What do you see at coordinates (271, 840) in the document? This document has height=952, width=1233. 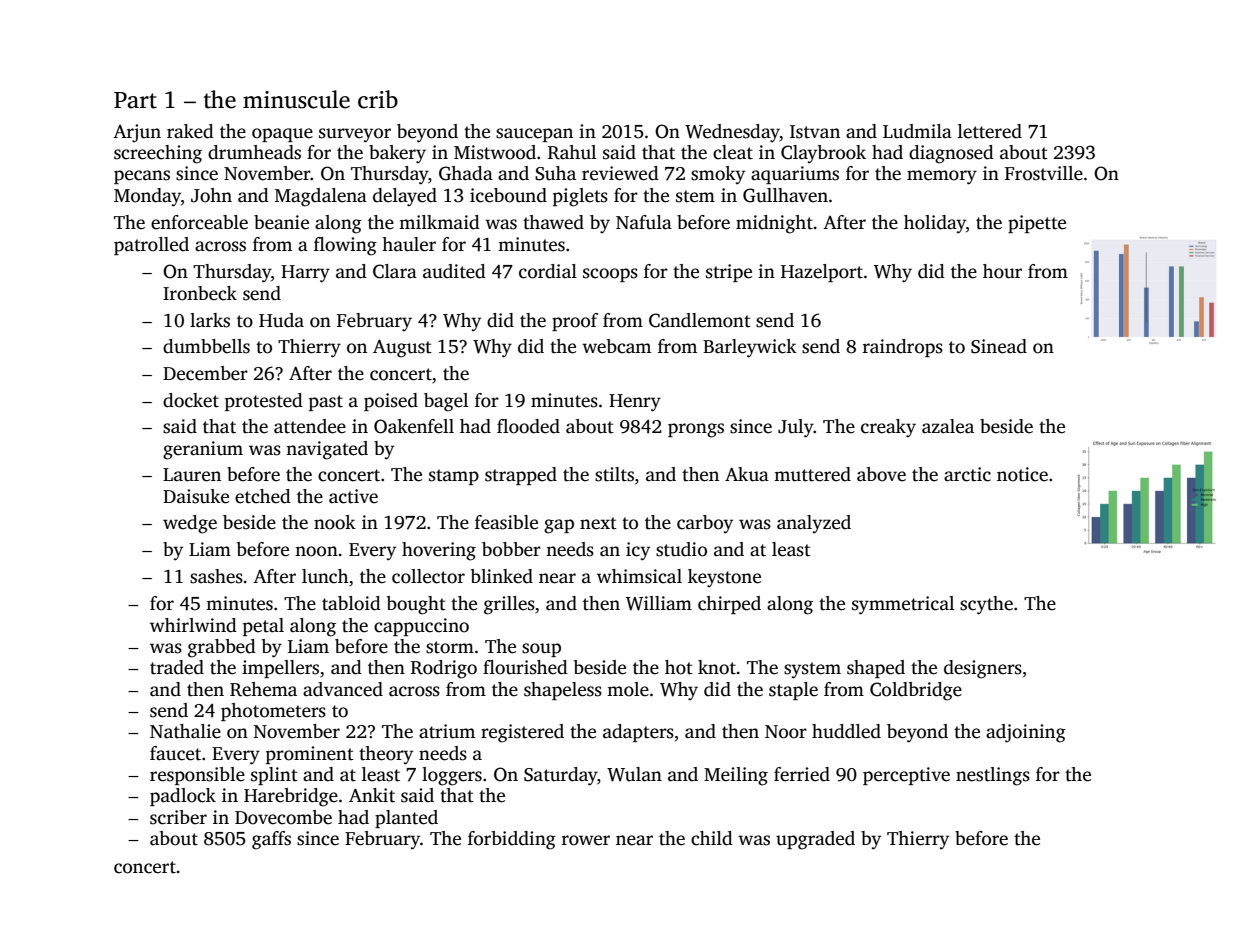 I see `gaffs` at bounding box center [271, 840].
